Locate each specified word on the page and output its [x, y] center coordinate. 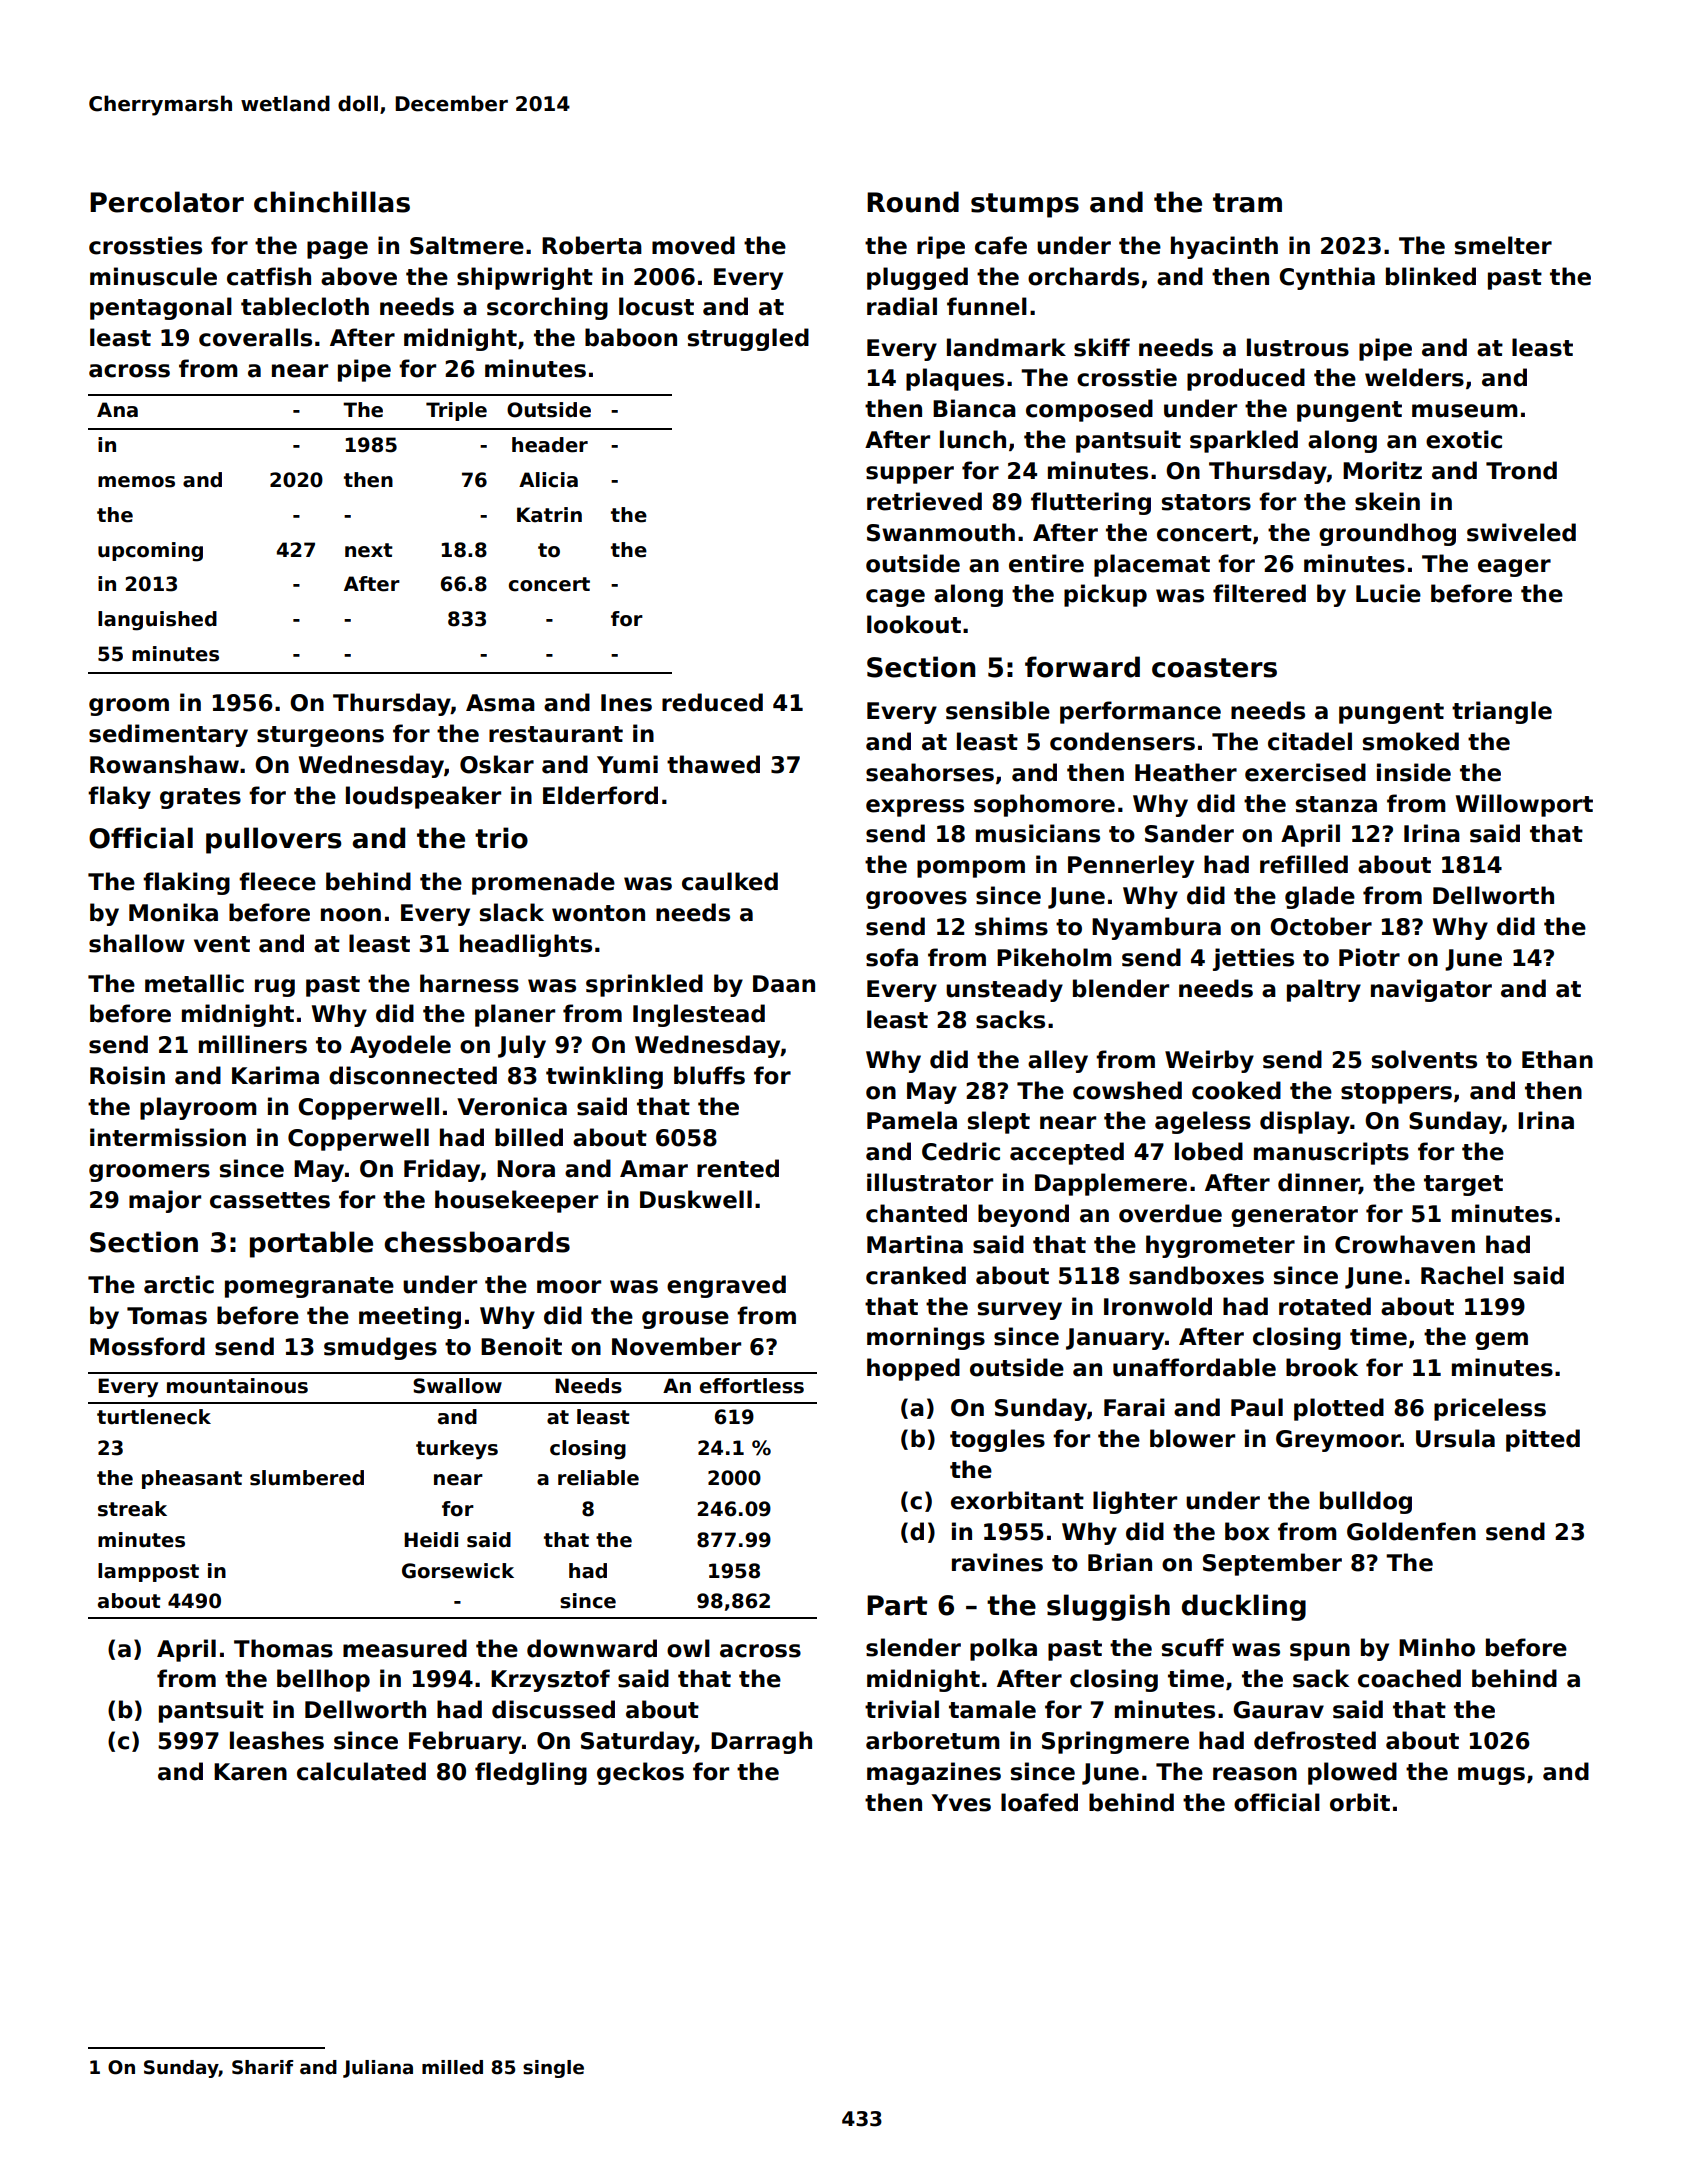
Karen [250, 1772]
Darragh [761, 1742]
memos [136, 482]
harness [469, 983]
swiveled [1521, 532]
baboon [631, 337]
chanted [916, 1213]
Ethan [1557, 1059]
